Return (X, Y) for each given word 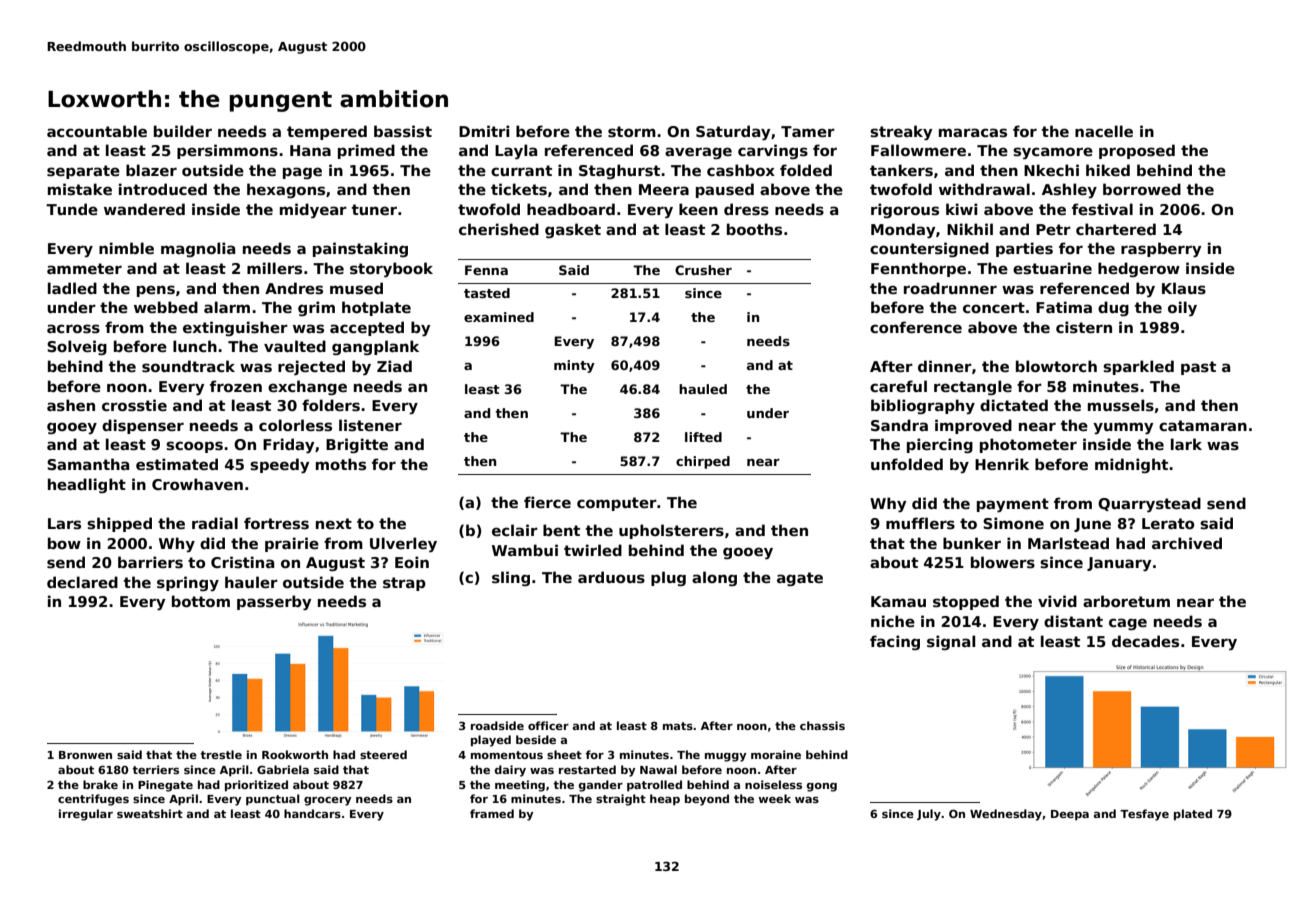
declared (82, 582)
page (302, 173)
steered (383, 754)
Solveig (77, 347)
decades (1145, 641)
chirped (703, 462)
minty (574, 366)
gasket (573, 230)
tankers (901, 170)
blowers (1003, 562)
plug (668, 578)
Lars (64, 523)
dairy (510, 771)
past (1198, 368)
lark (1186, 444)
